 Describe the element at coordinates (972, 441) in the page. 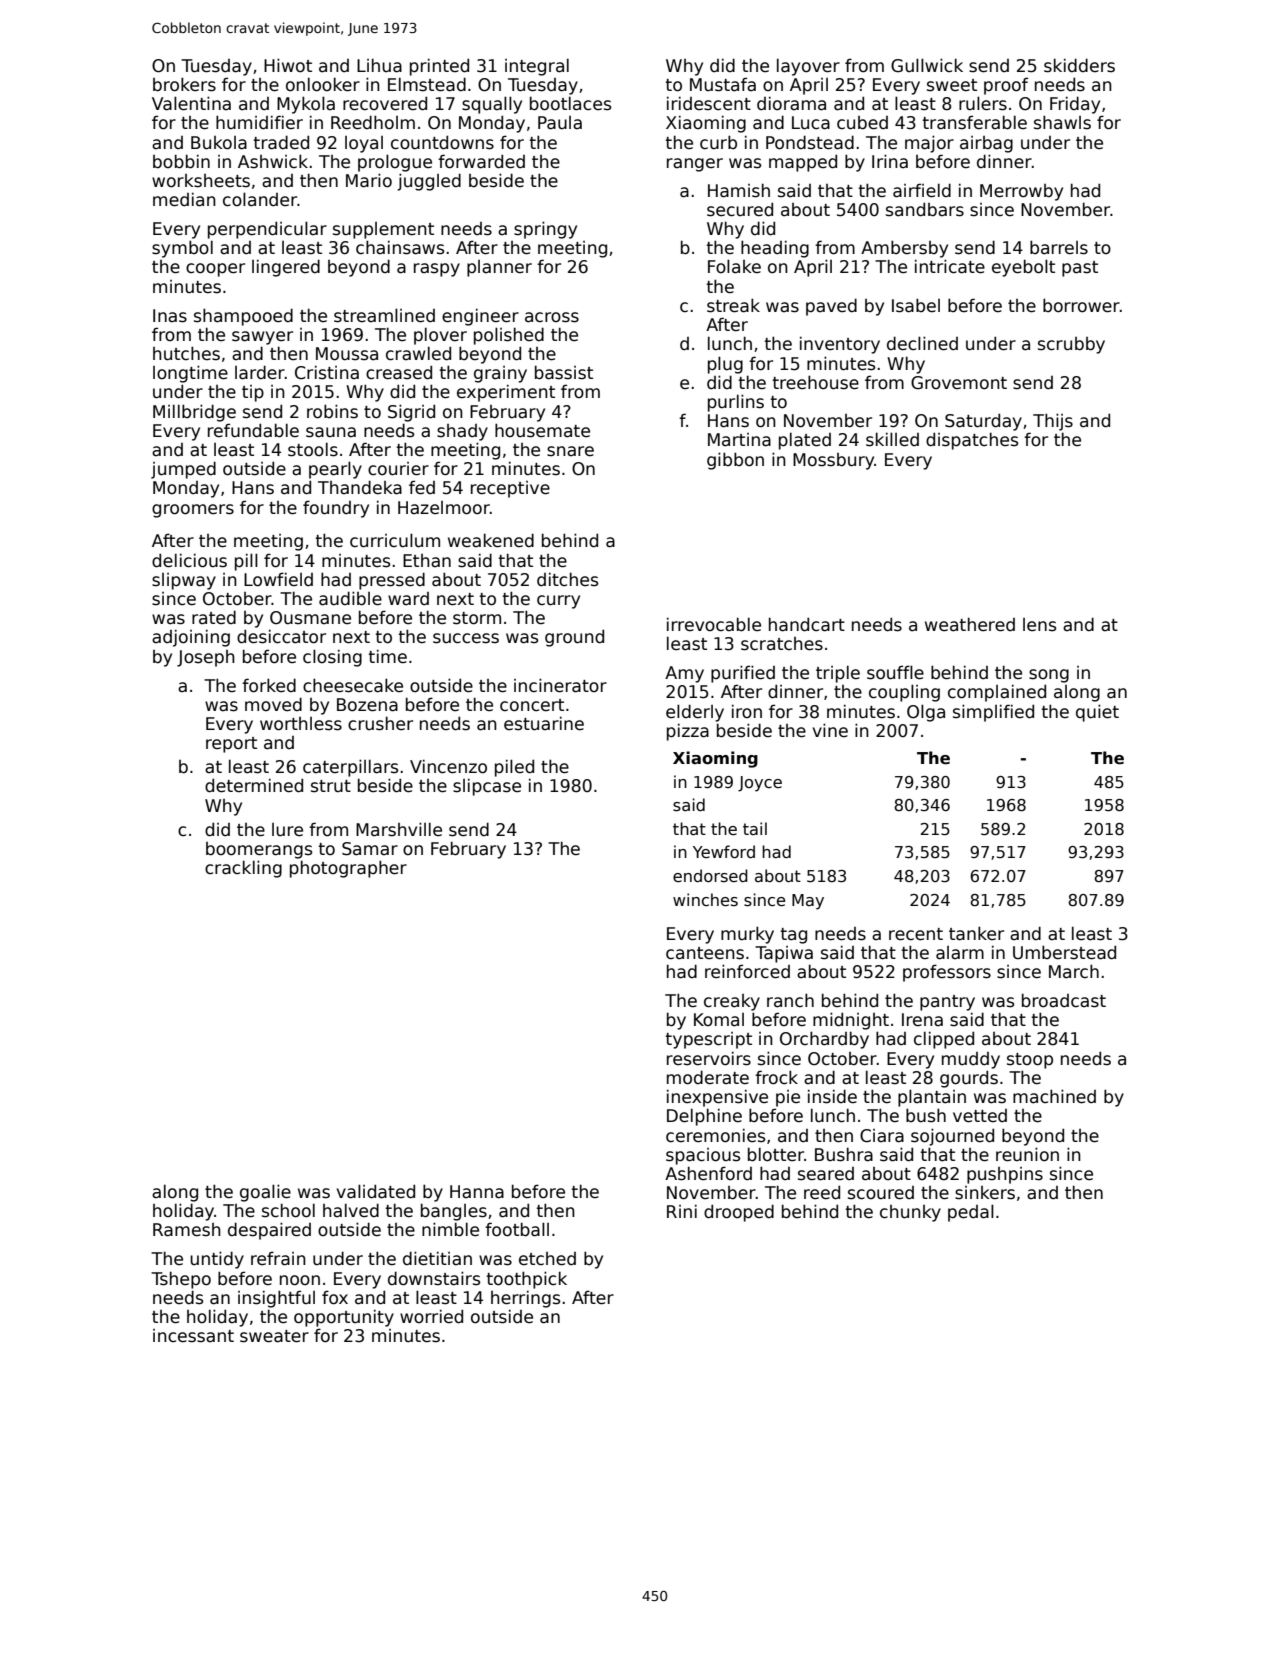

I see `dispatches` at that location.
